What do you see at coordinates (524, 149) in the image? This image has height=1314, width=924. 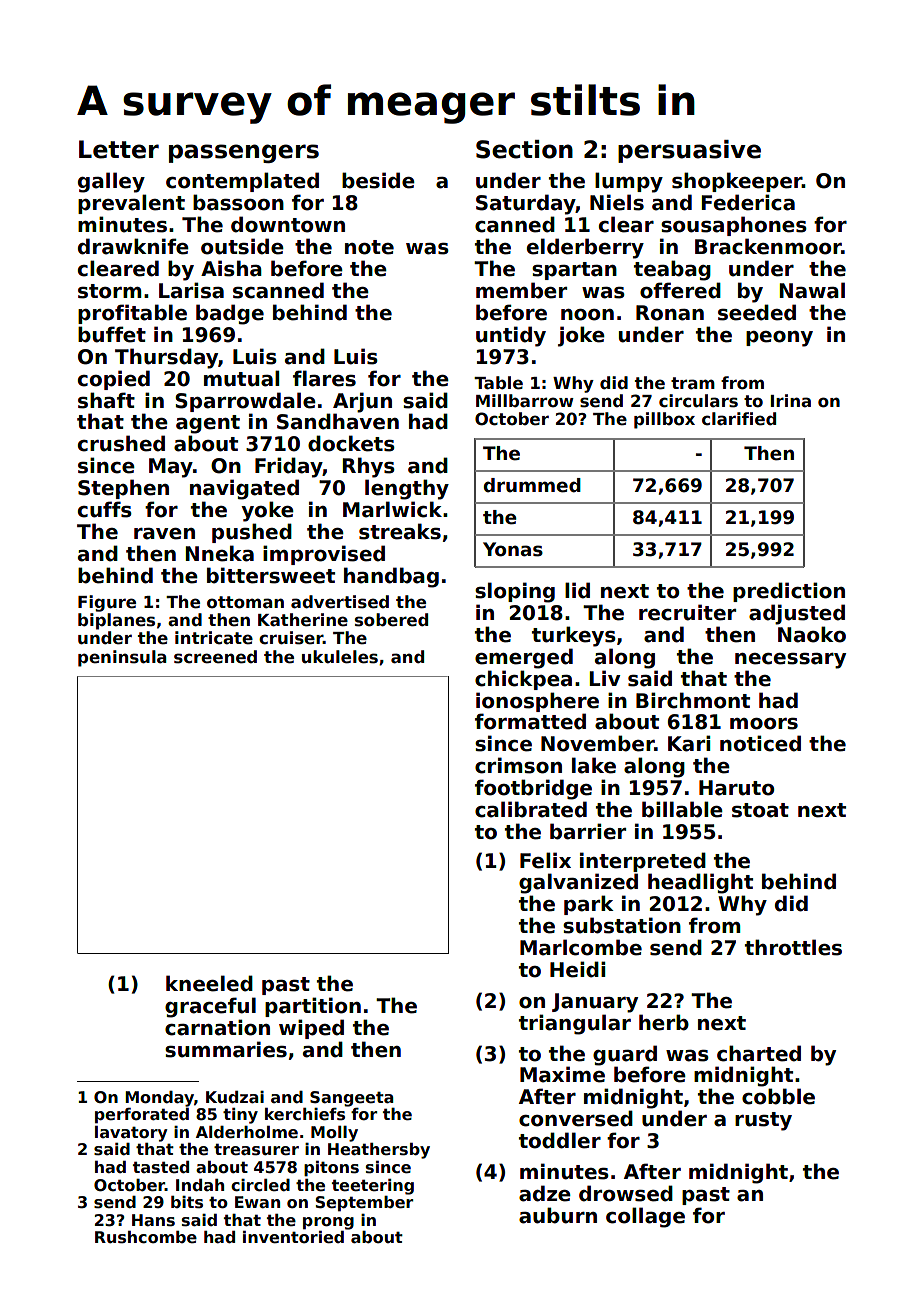 I see `Section` at bounding box center [524, 149].
